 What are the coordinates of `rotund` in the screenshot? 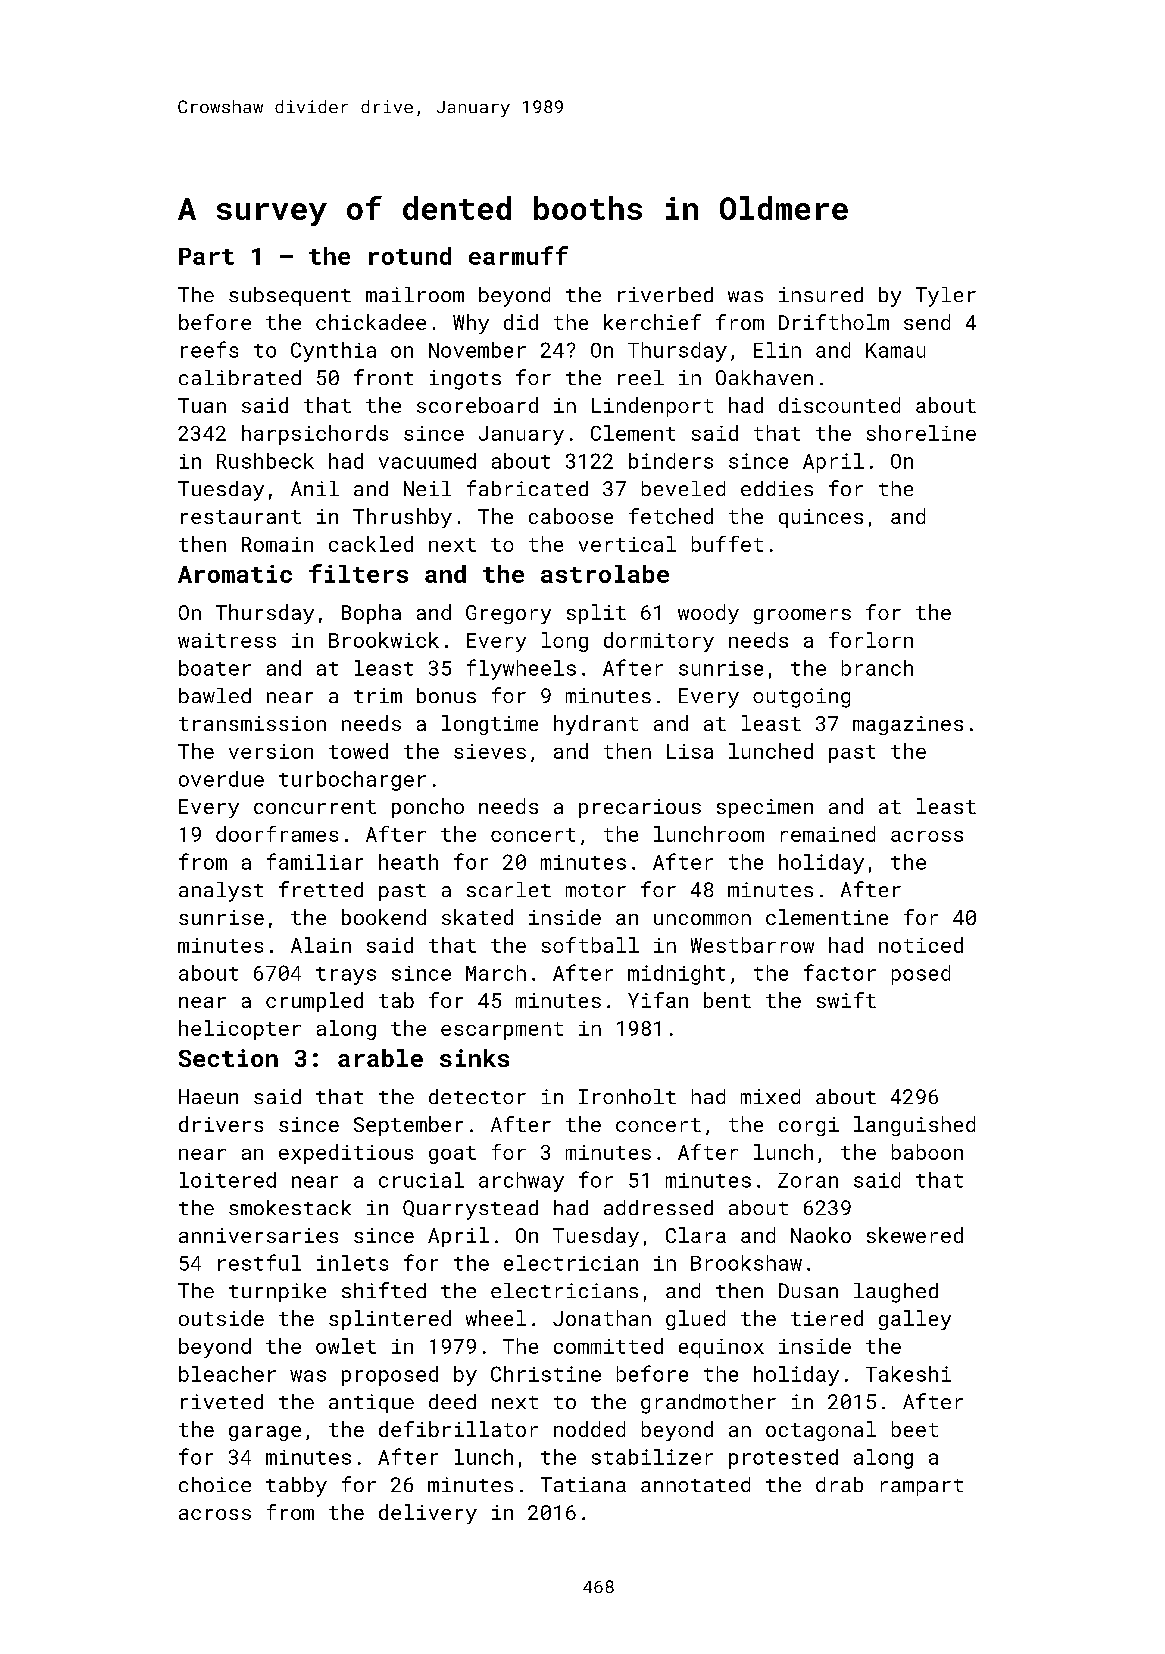 It's located at (410, 256).
